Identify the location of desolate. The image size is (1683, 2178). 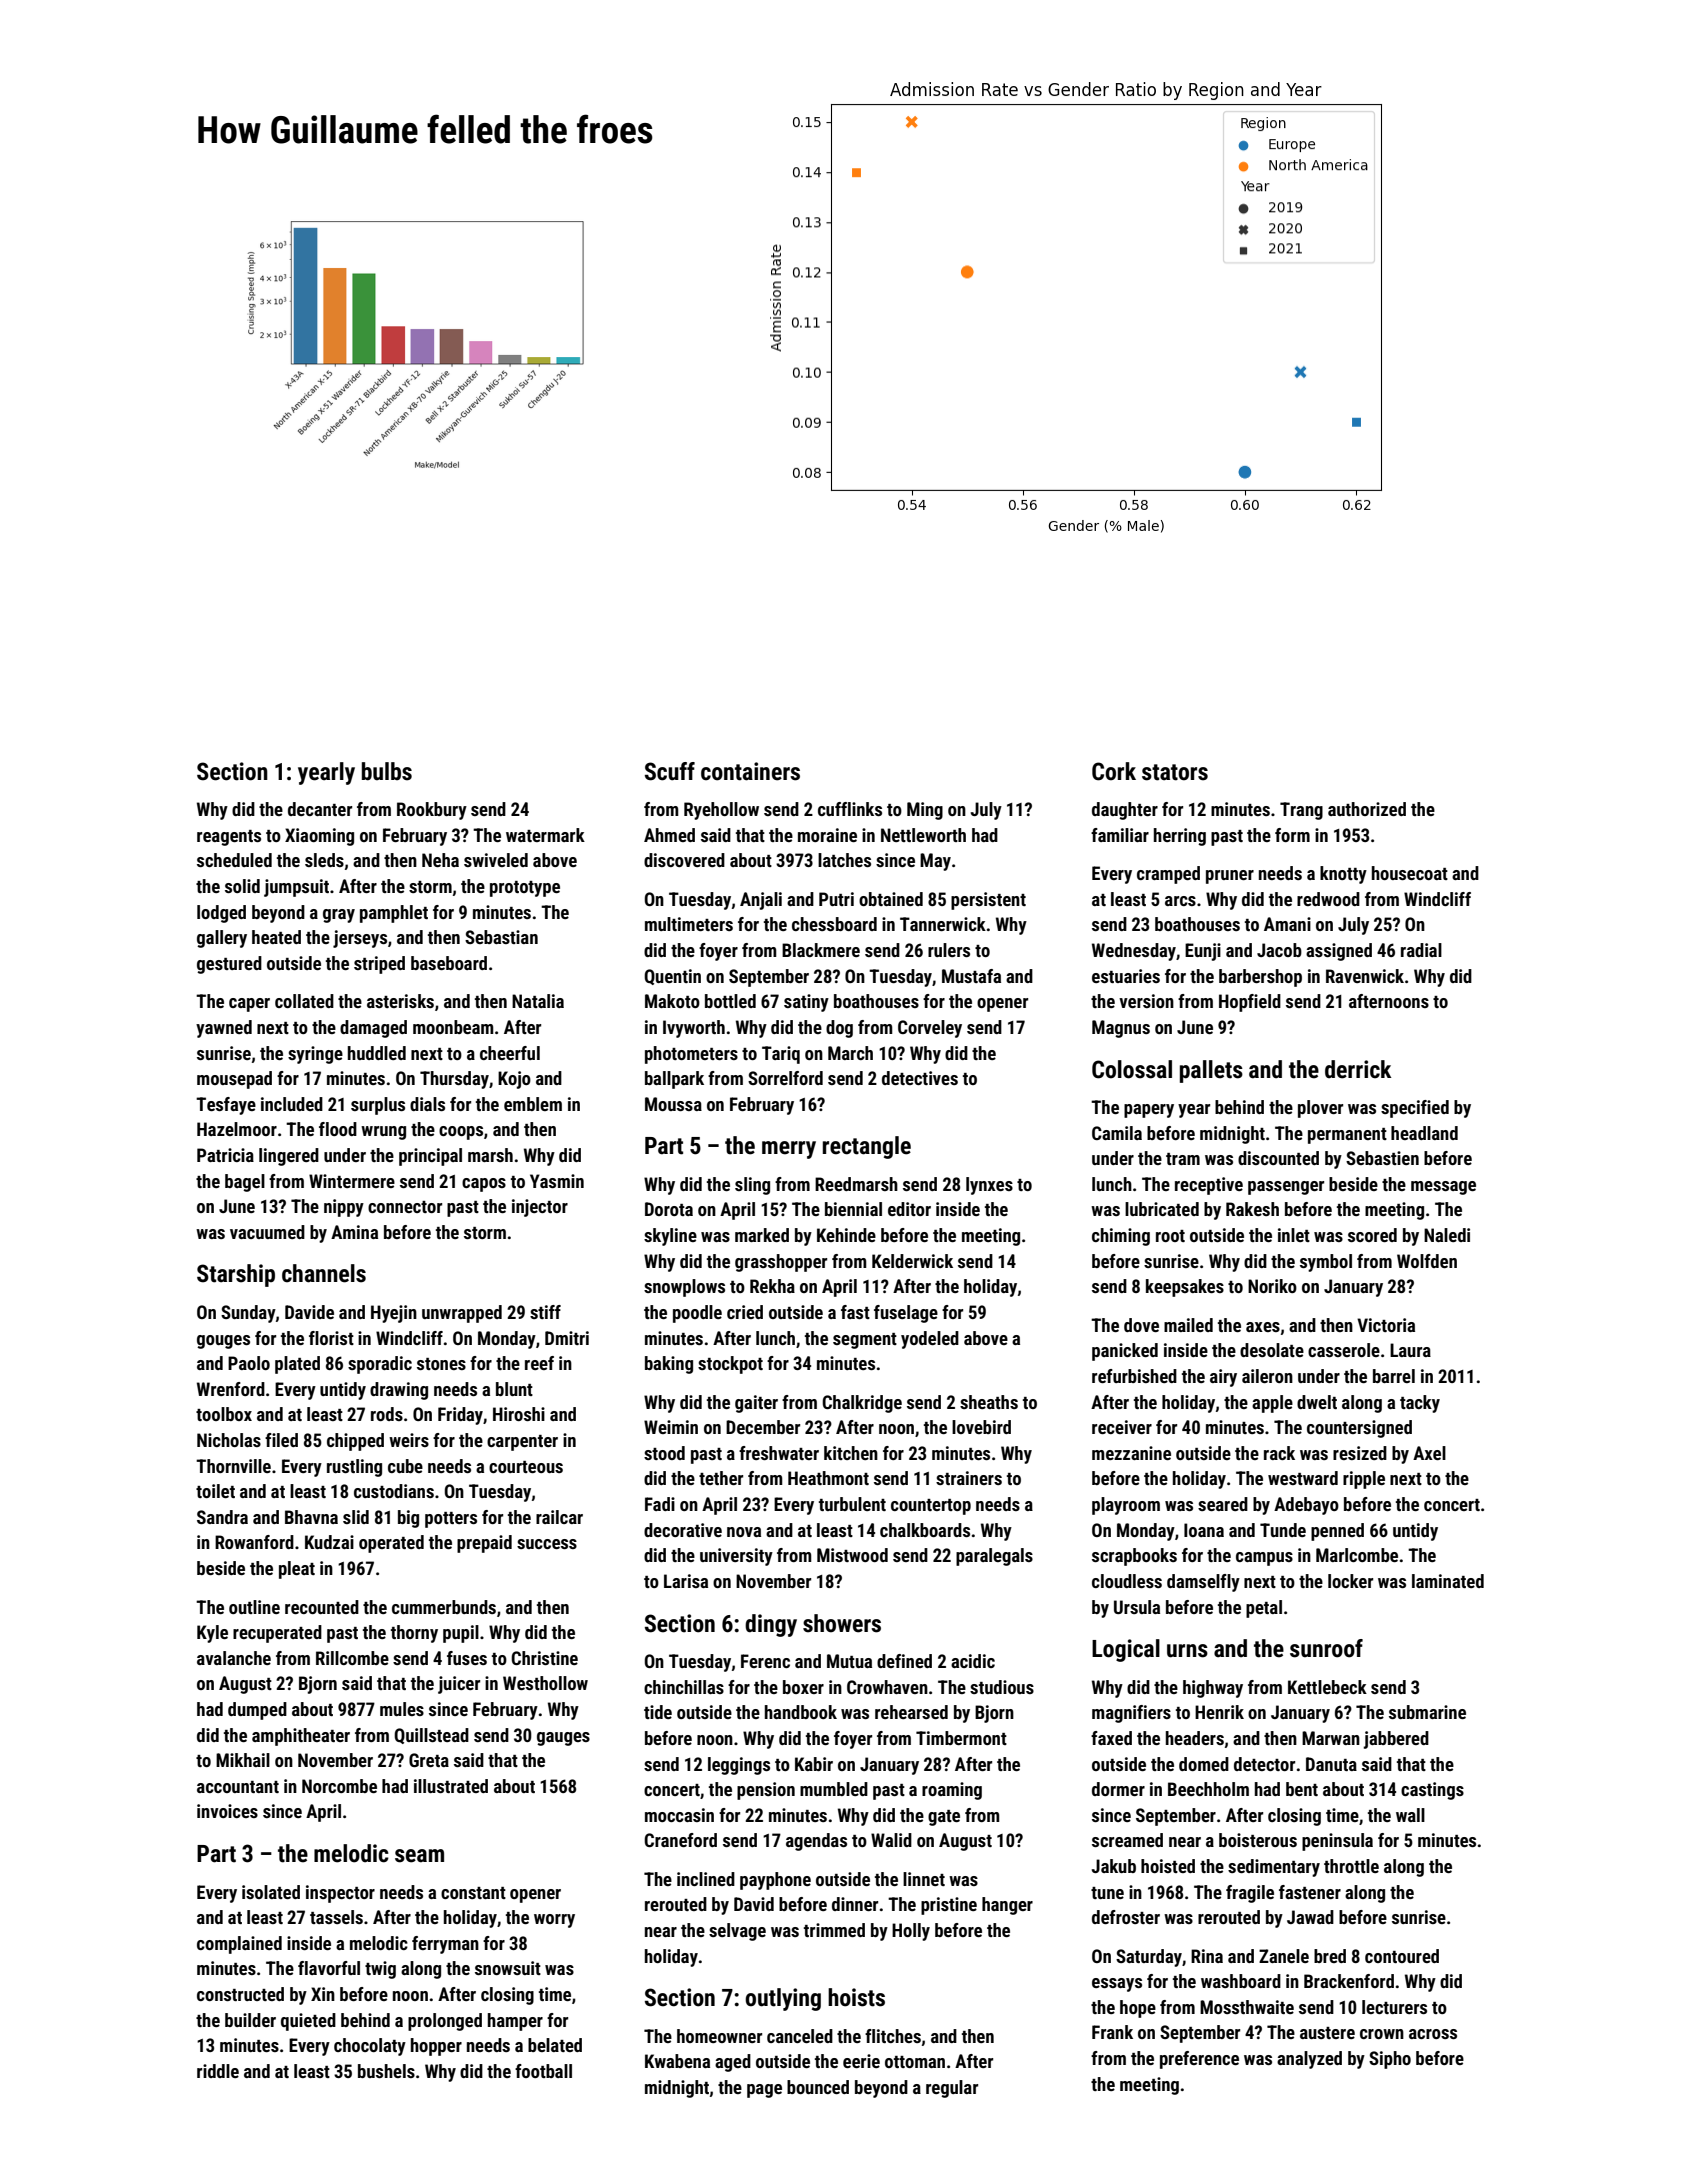
(1272, 1350).
